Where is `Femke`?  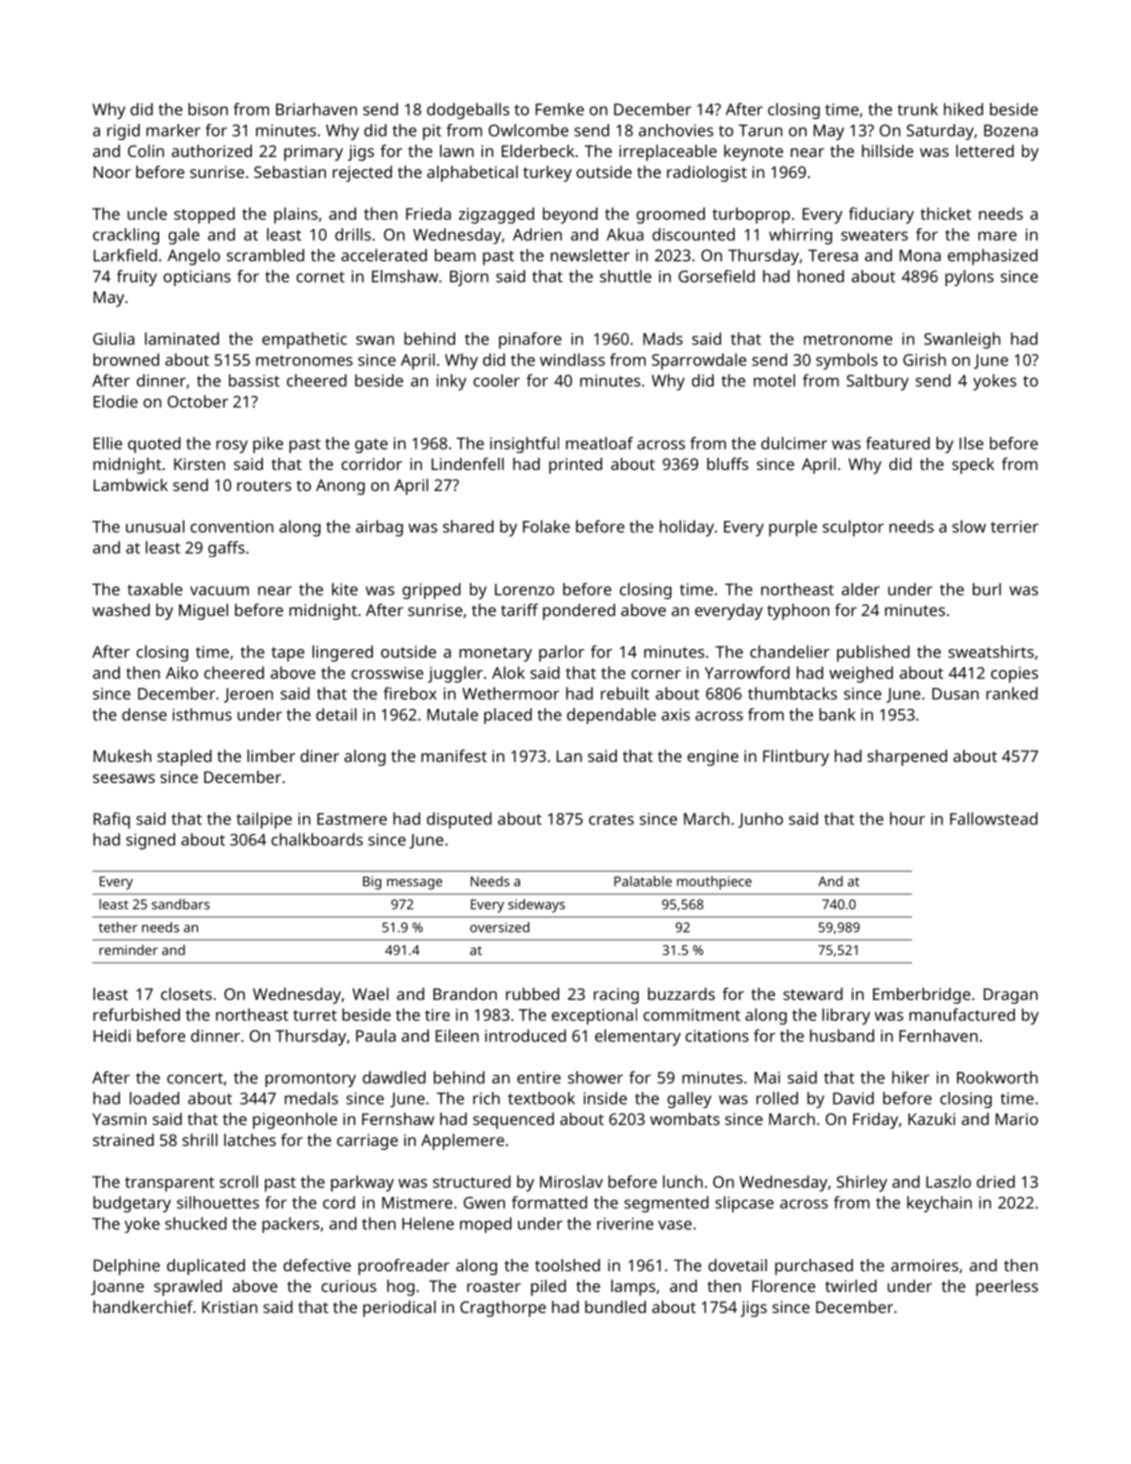 Femke is located at coordinates (560, 109).
